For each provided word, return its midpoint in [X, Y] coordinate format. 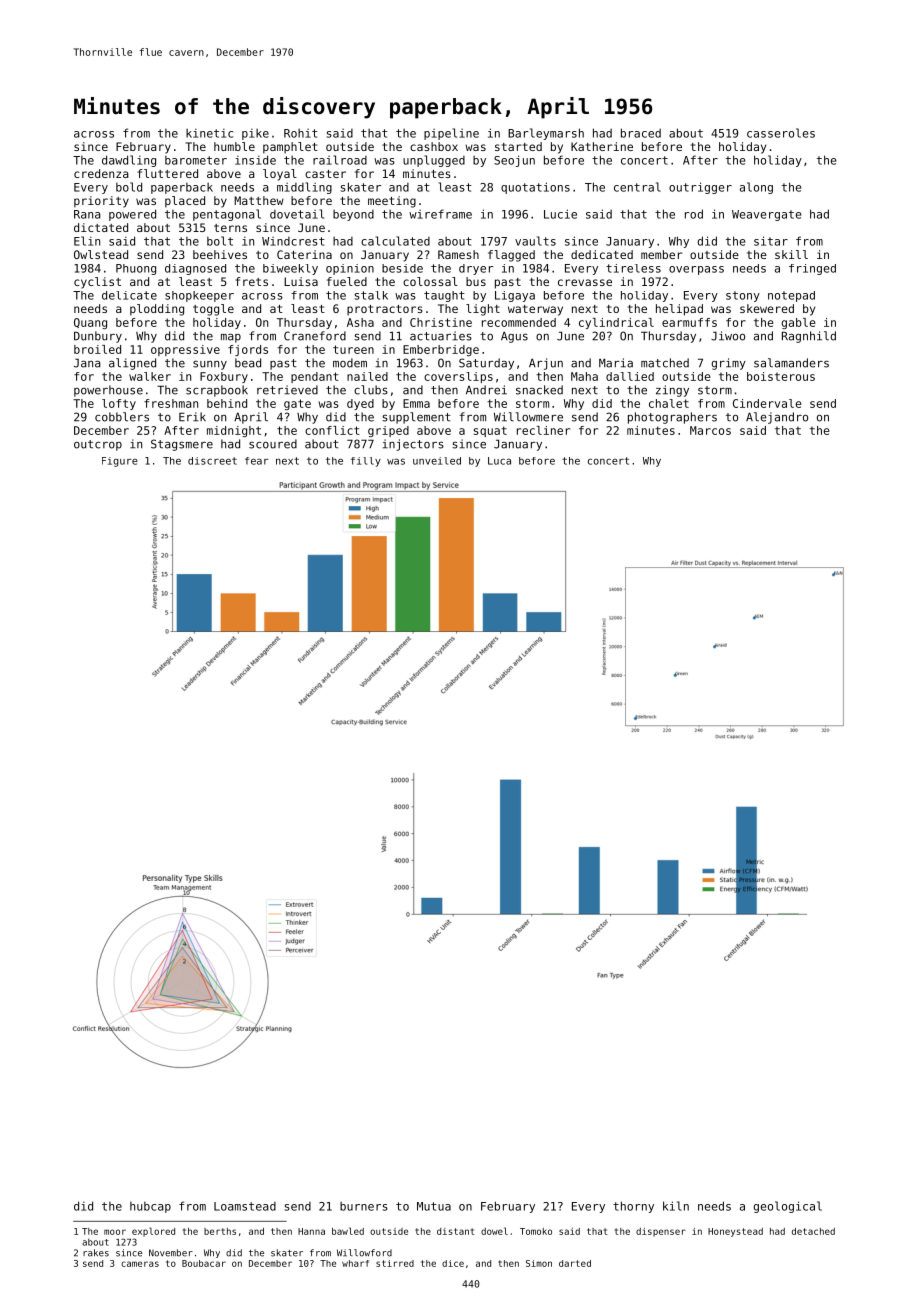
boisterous [781, 376]
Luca [499, 461]
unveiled [437, 461]
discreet [212, 461]
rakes [96, 1253]
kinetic [209, 133]
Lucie [560, 214]
